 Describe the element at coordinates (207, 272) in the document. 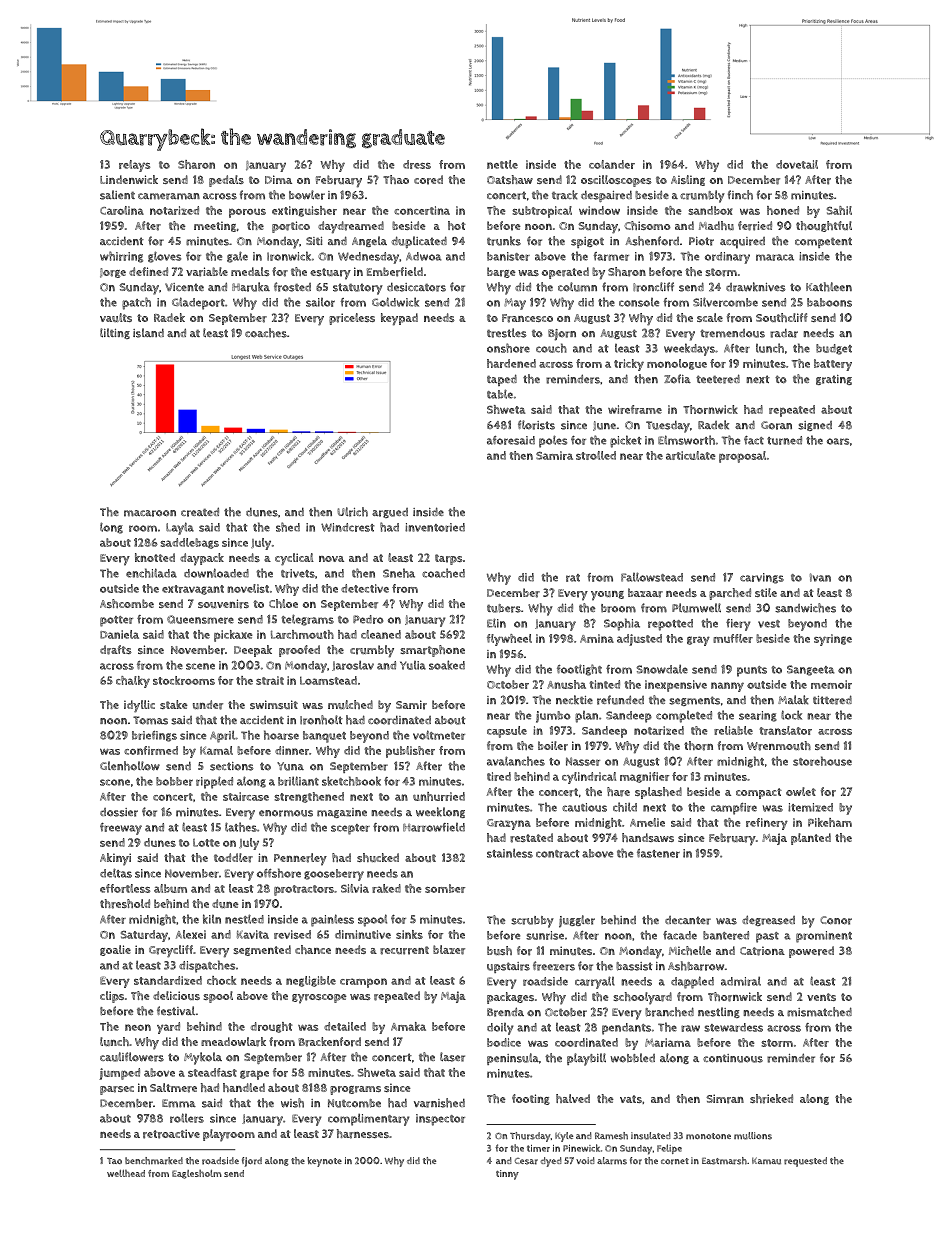

I see `variable` at that location.
